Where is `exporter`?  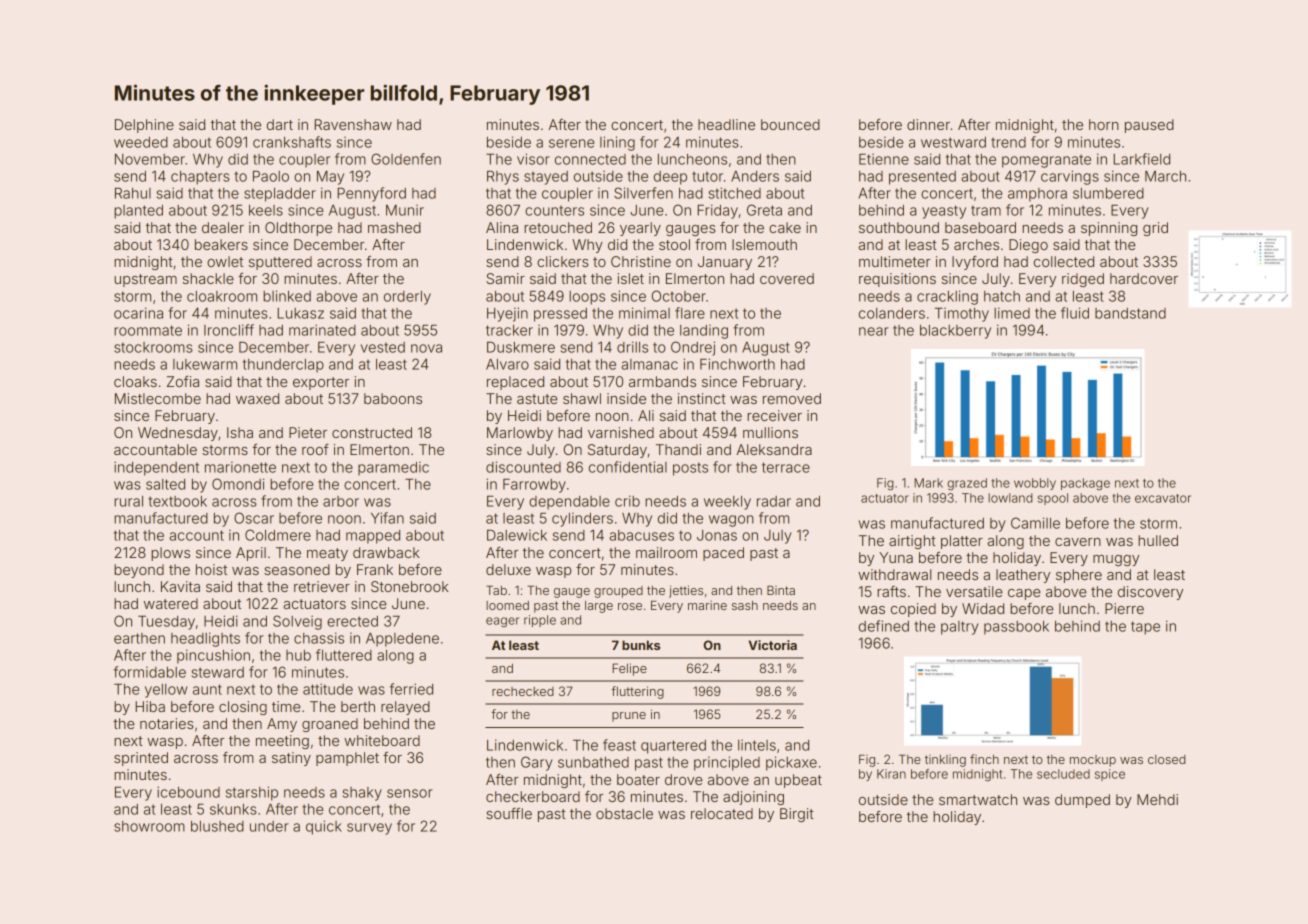
exporter is located at coordinates (321, 383).
